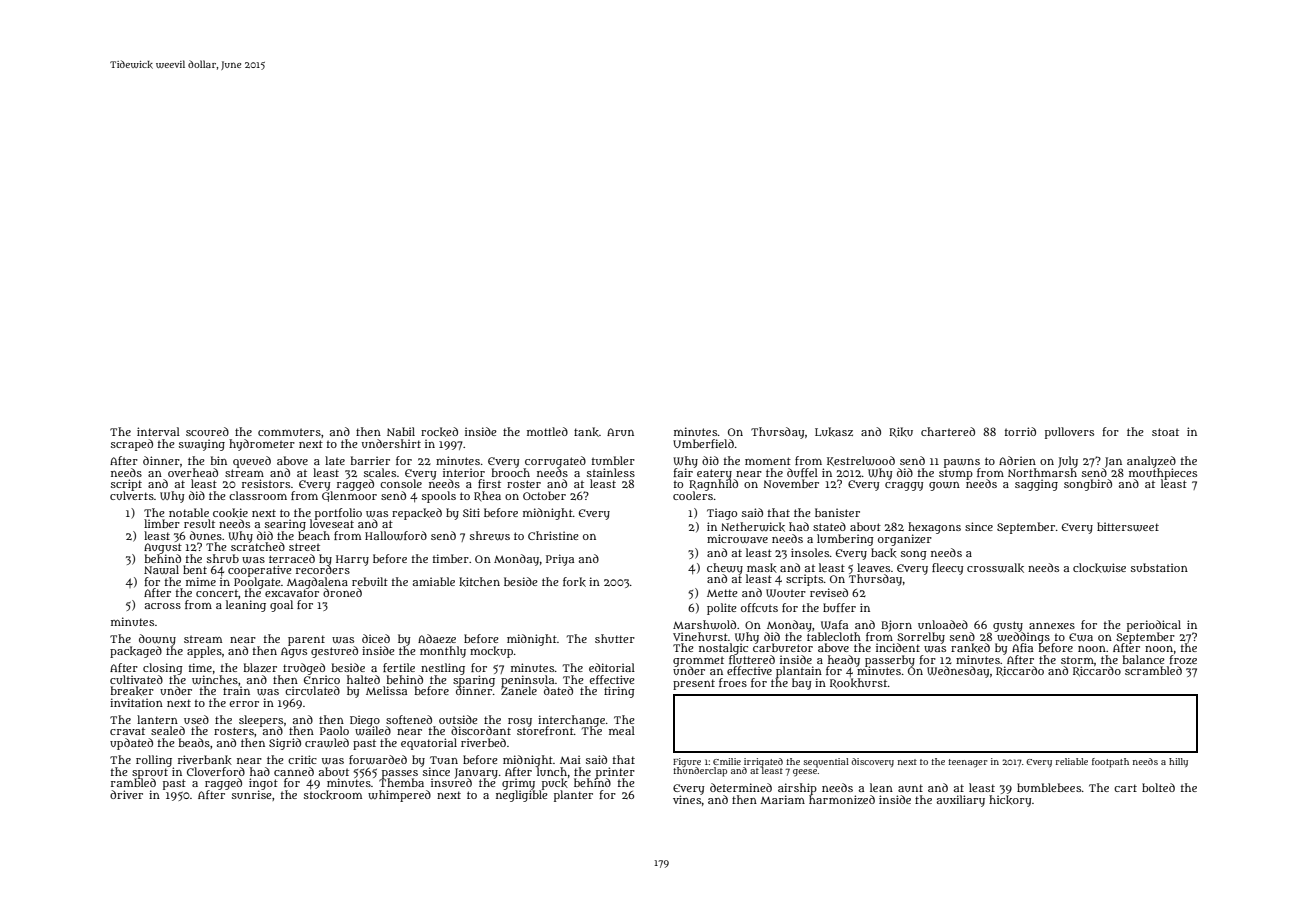 The width and height of the document is (1308, 924). Describe the element at coordinates (132, 495) in the document. I see `culverts` at that location.
